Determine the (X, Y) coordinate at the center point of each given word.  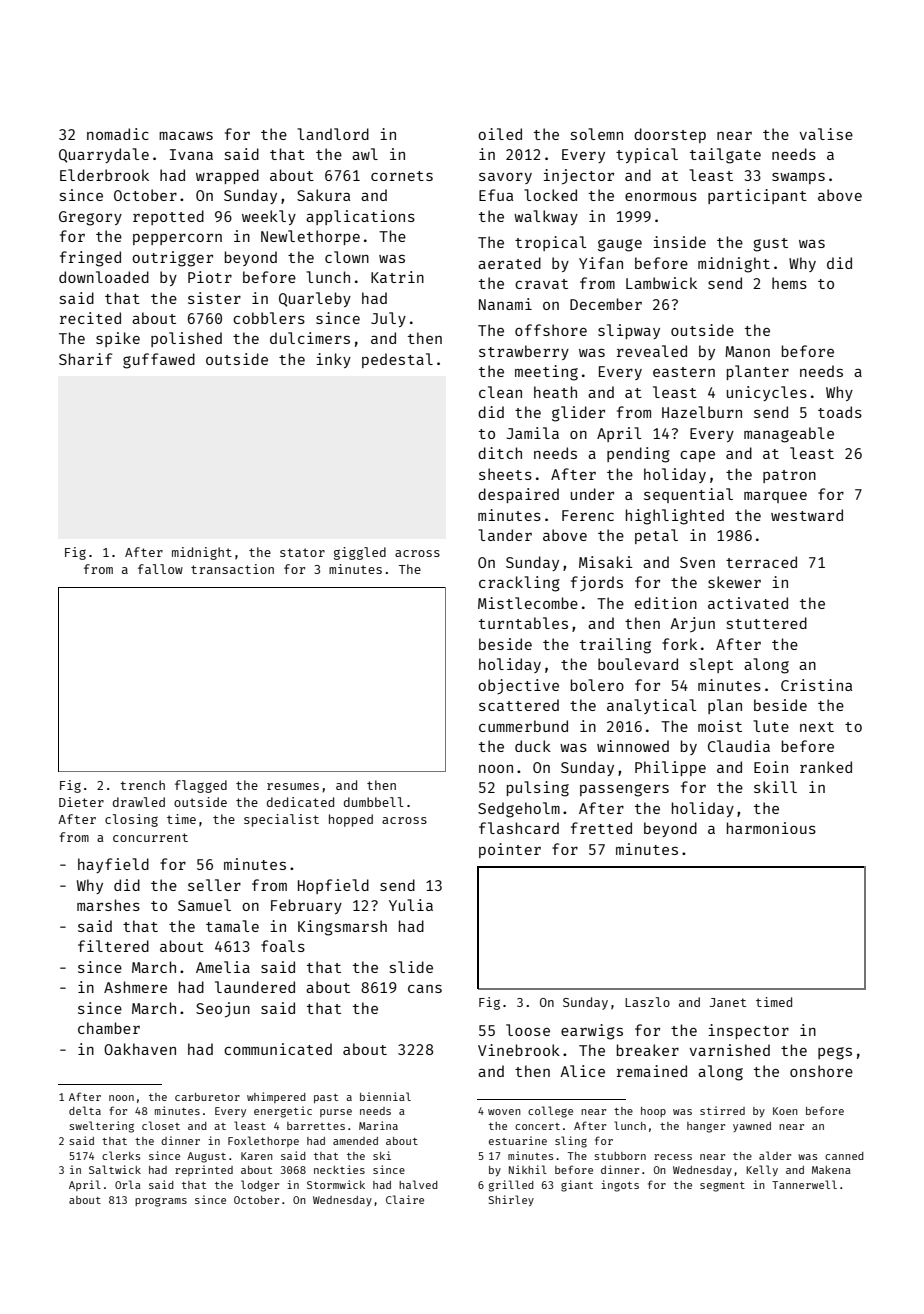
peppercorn (177, 239)
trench (142, 785)
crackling (519, 584)
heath (555, 392)
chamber (109, 1028)
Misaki (606, 562)
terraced (761, 562)
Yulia (411, 905)
